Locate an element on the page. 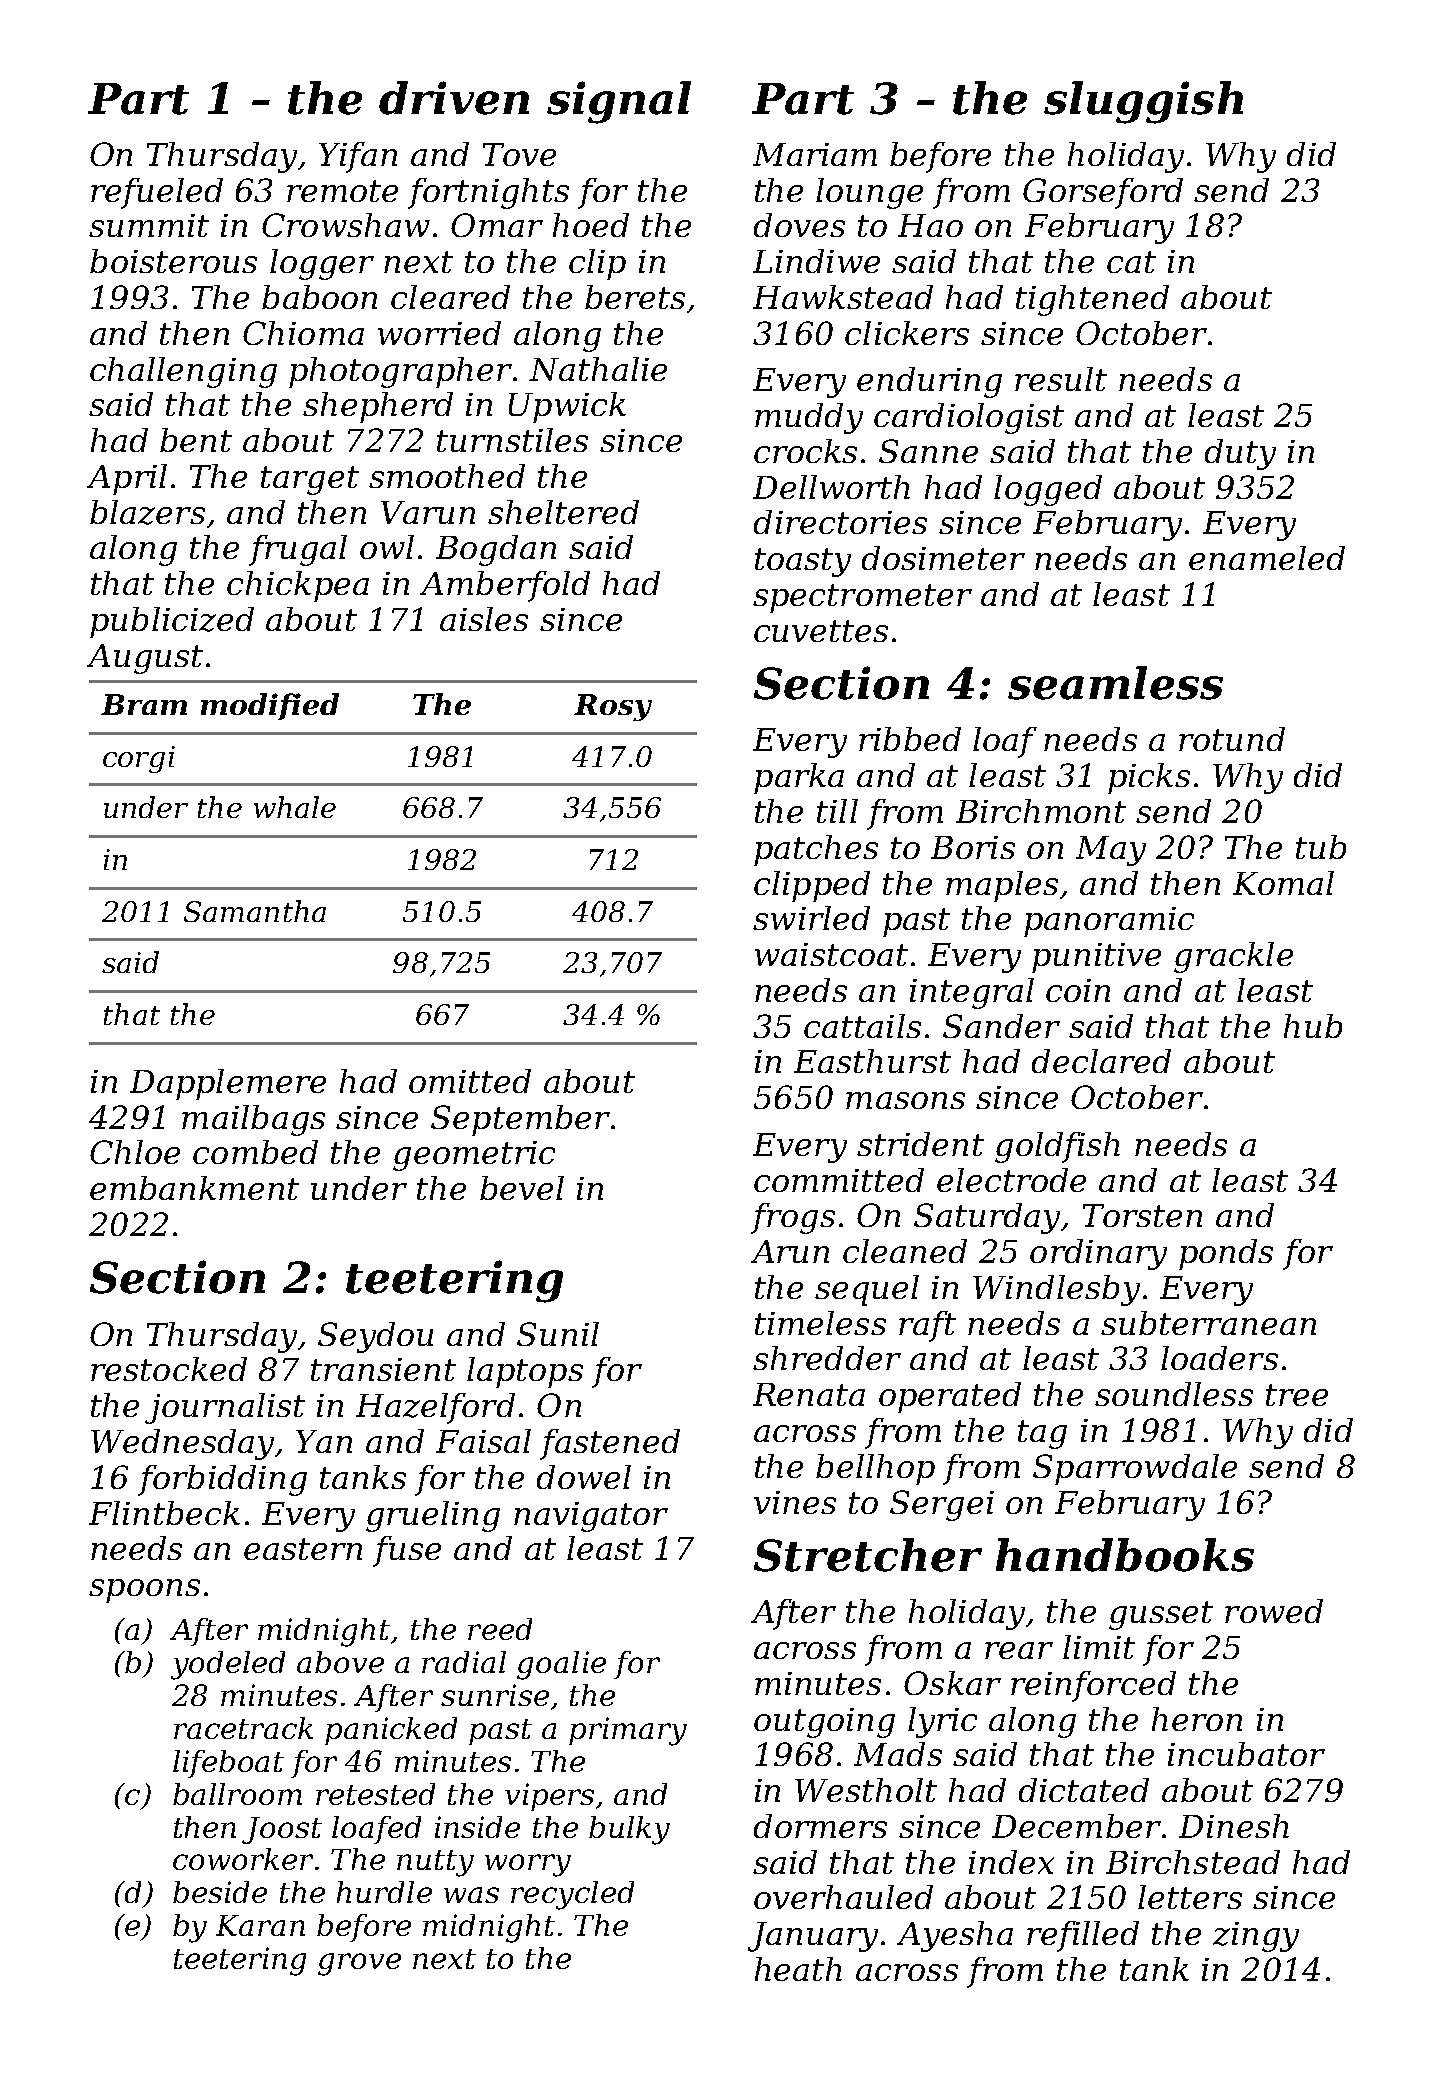 This document has width=1450, height=2100. combed is located at coordinates (255, 1152).
